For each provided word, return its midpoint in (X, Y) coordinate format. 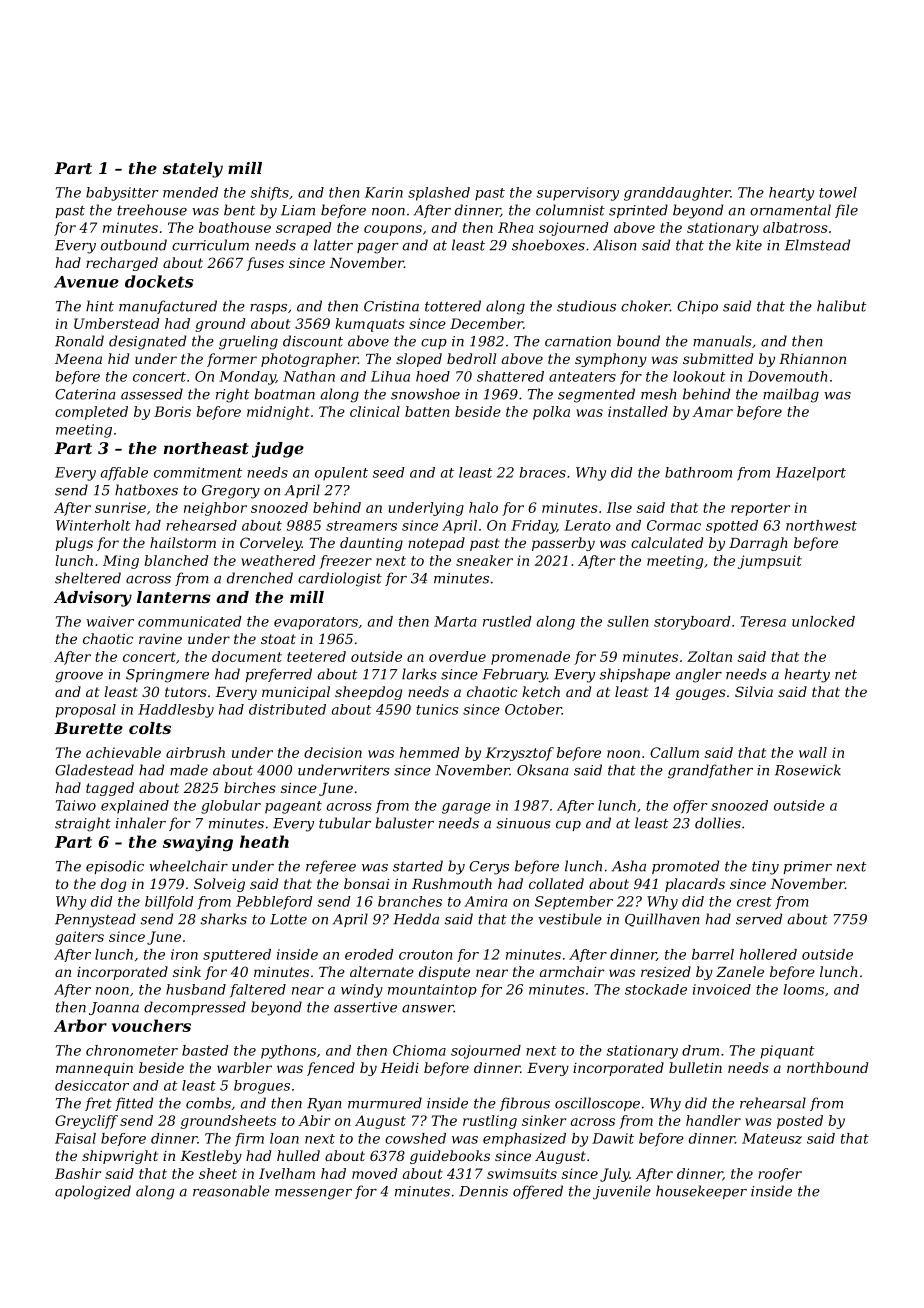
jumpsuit (770, 562)
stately (193, 170)
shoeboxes (548, 245)
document (247, 656)
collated (556, 883)
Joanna (114, 1008)
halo (483, 507)
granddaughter (677, 194)
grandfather (710, 771)
